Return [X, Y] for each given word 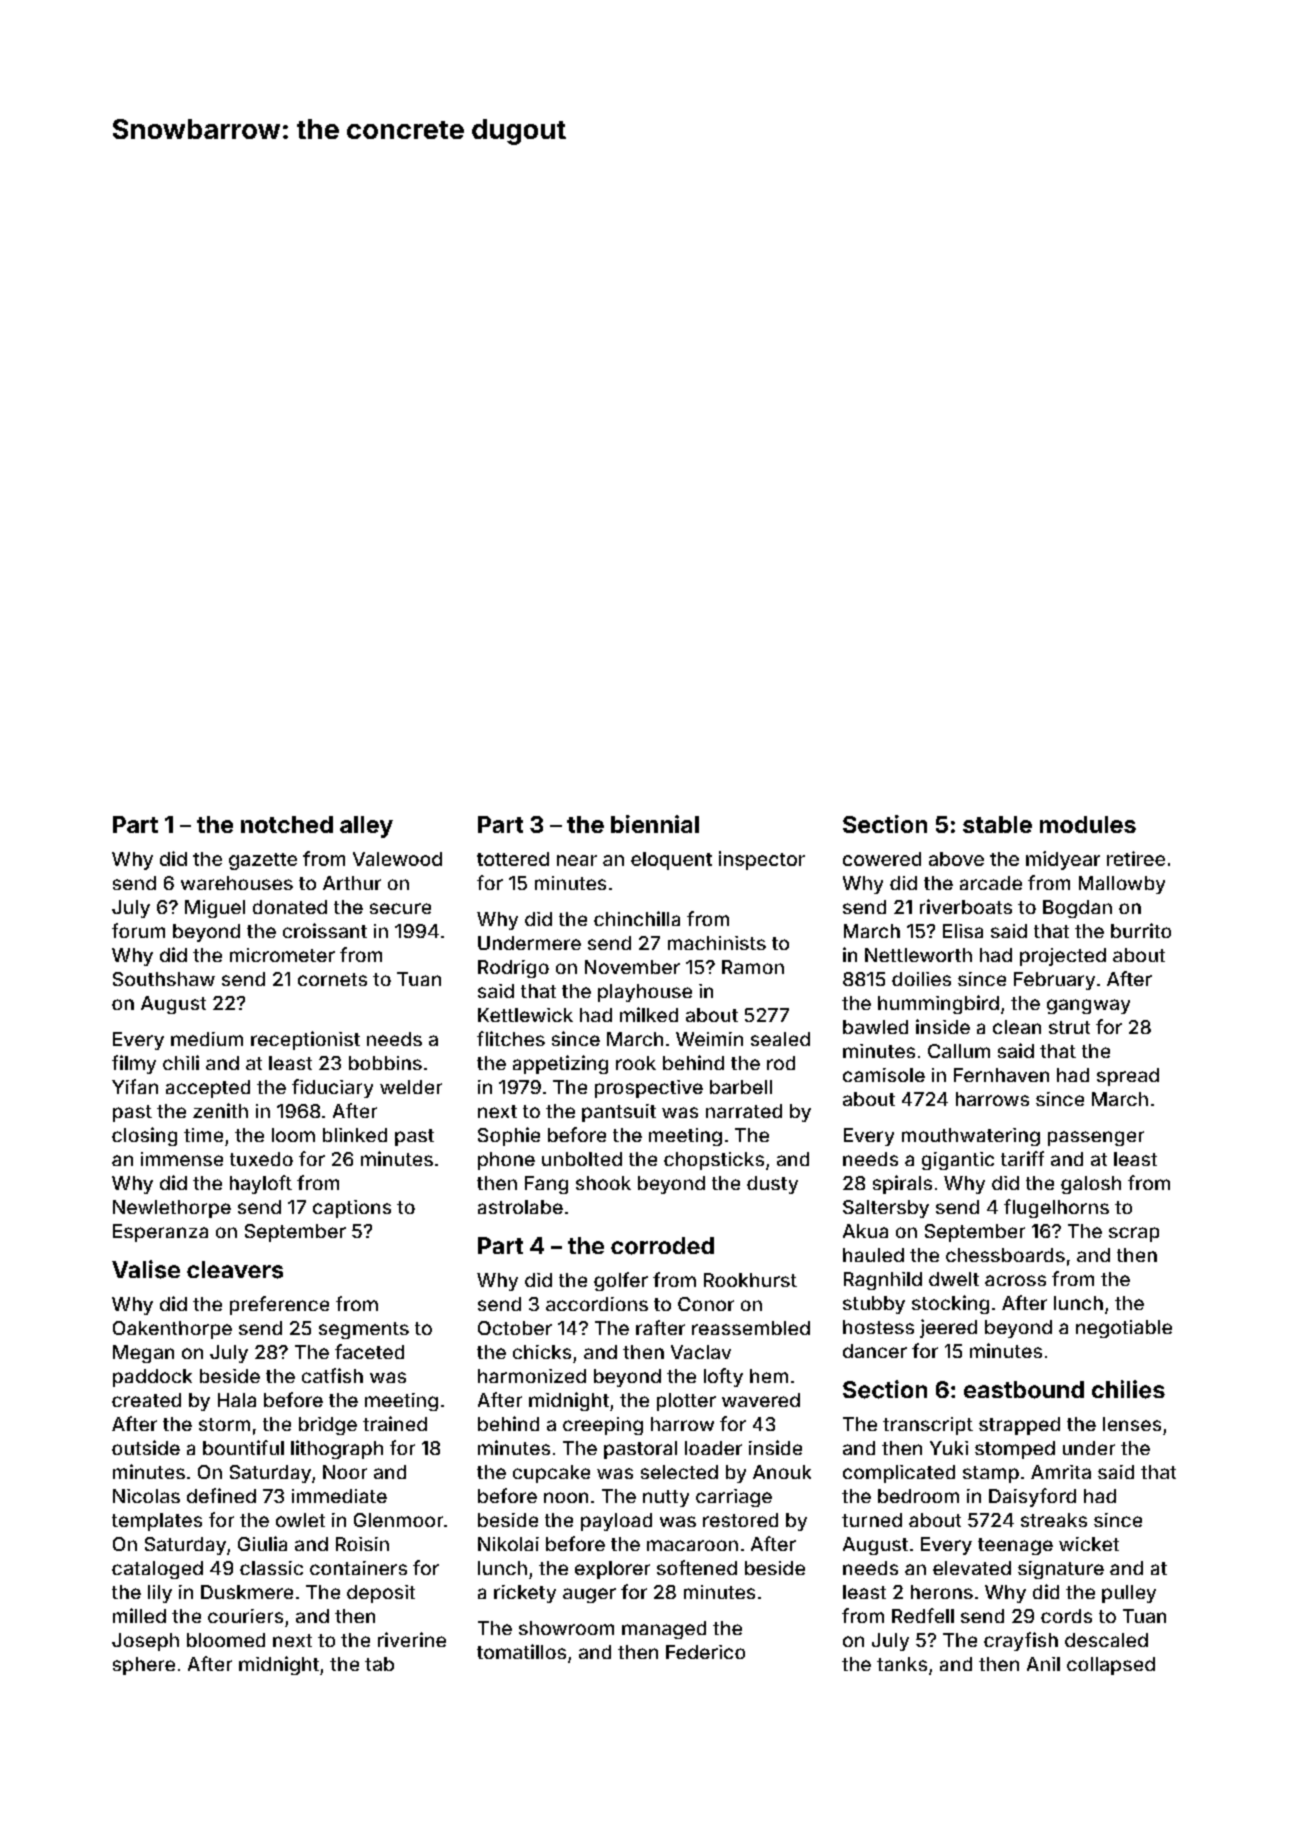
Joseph [145, 1642]
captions [352, 1209]
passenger [1096, 1138]
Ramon [753, 967]
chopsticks [714, 1161]
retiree [1136, 858]
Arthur [352, 883]
